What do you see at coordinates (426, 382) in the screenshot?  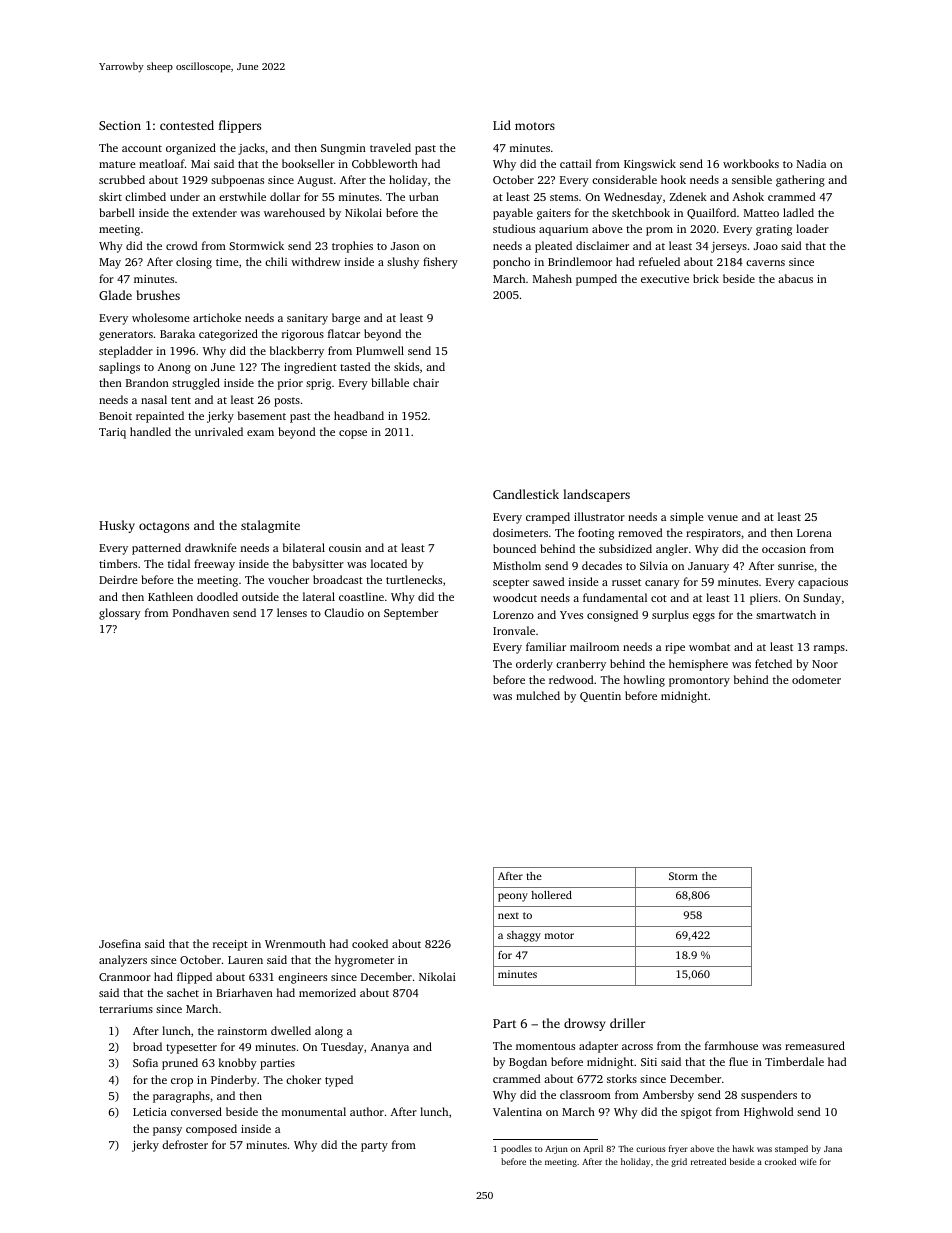 I see `chair` at bounding box center [426, 382].
